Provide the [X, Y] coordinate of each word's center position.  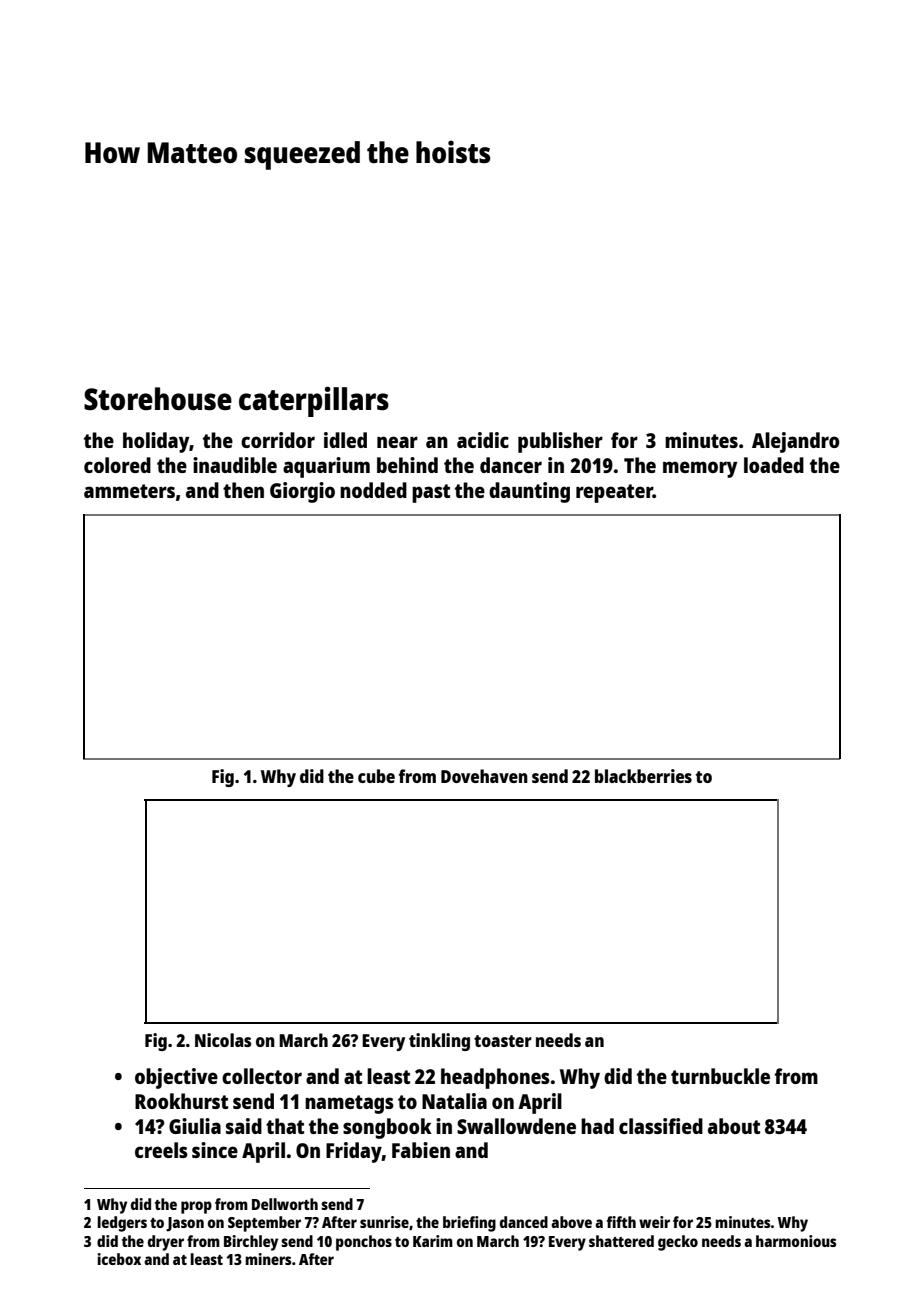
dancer [511, 465]
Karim [433, 1241]
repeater [614, 493]
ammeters [129, 491]
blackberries [643, 776]
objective [176, 1078]
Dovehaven [484, 776]
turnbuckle [720, 1076]
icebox [119, 1259]
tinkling [439, 1042]
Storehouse [158, 399]
